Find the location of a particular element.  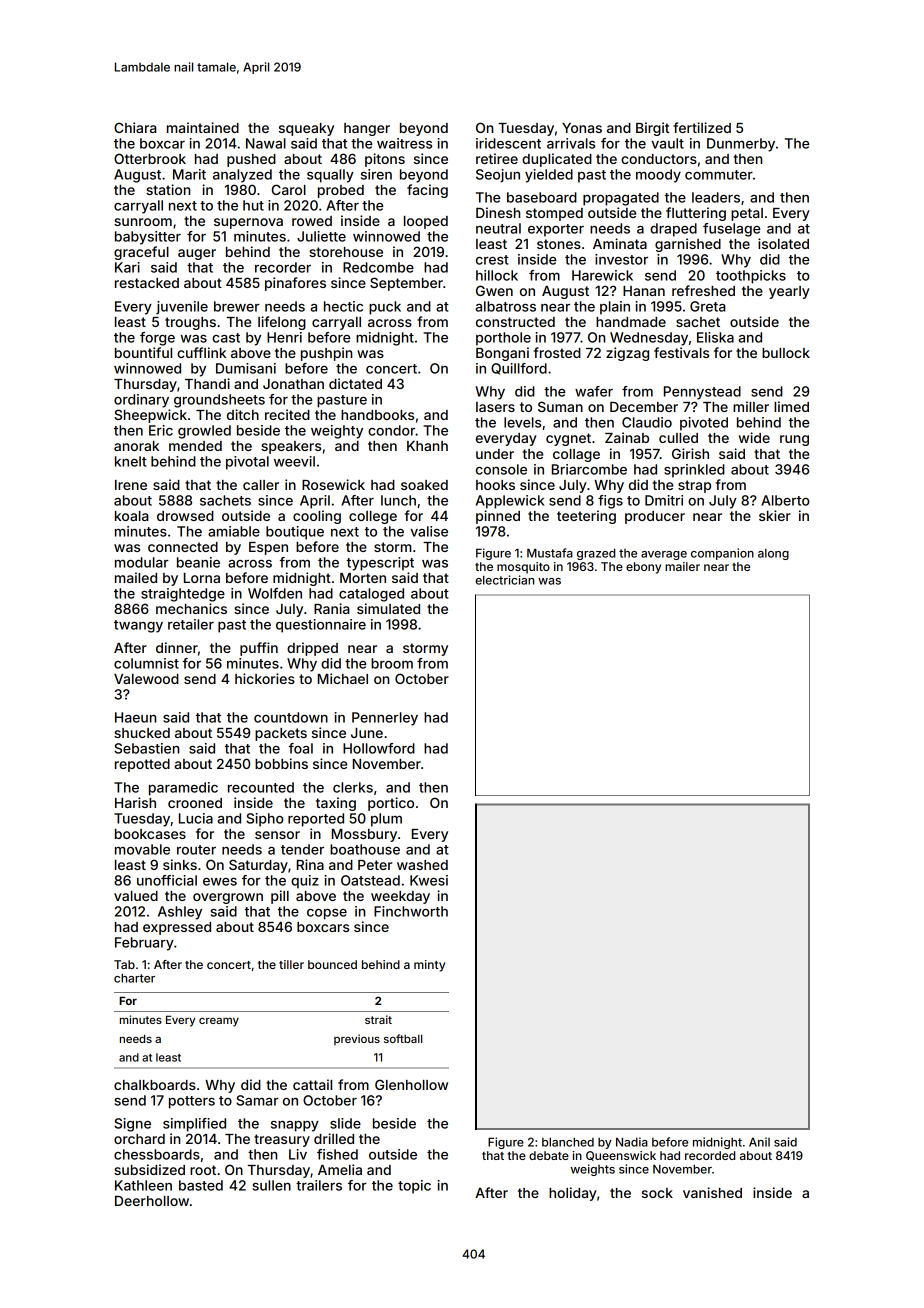

minty is located at coordinates (429, 966).
